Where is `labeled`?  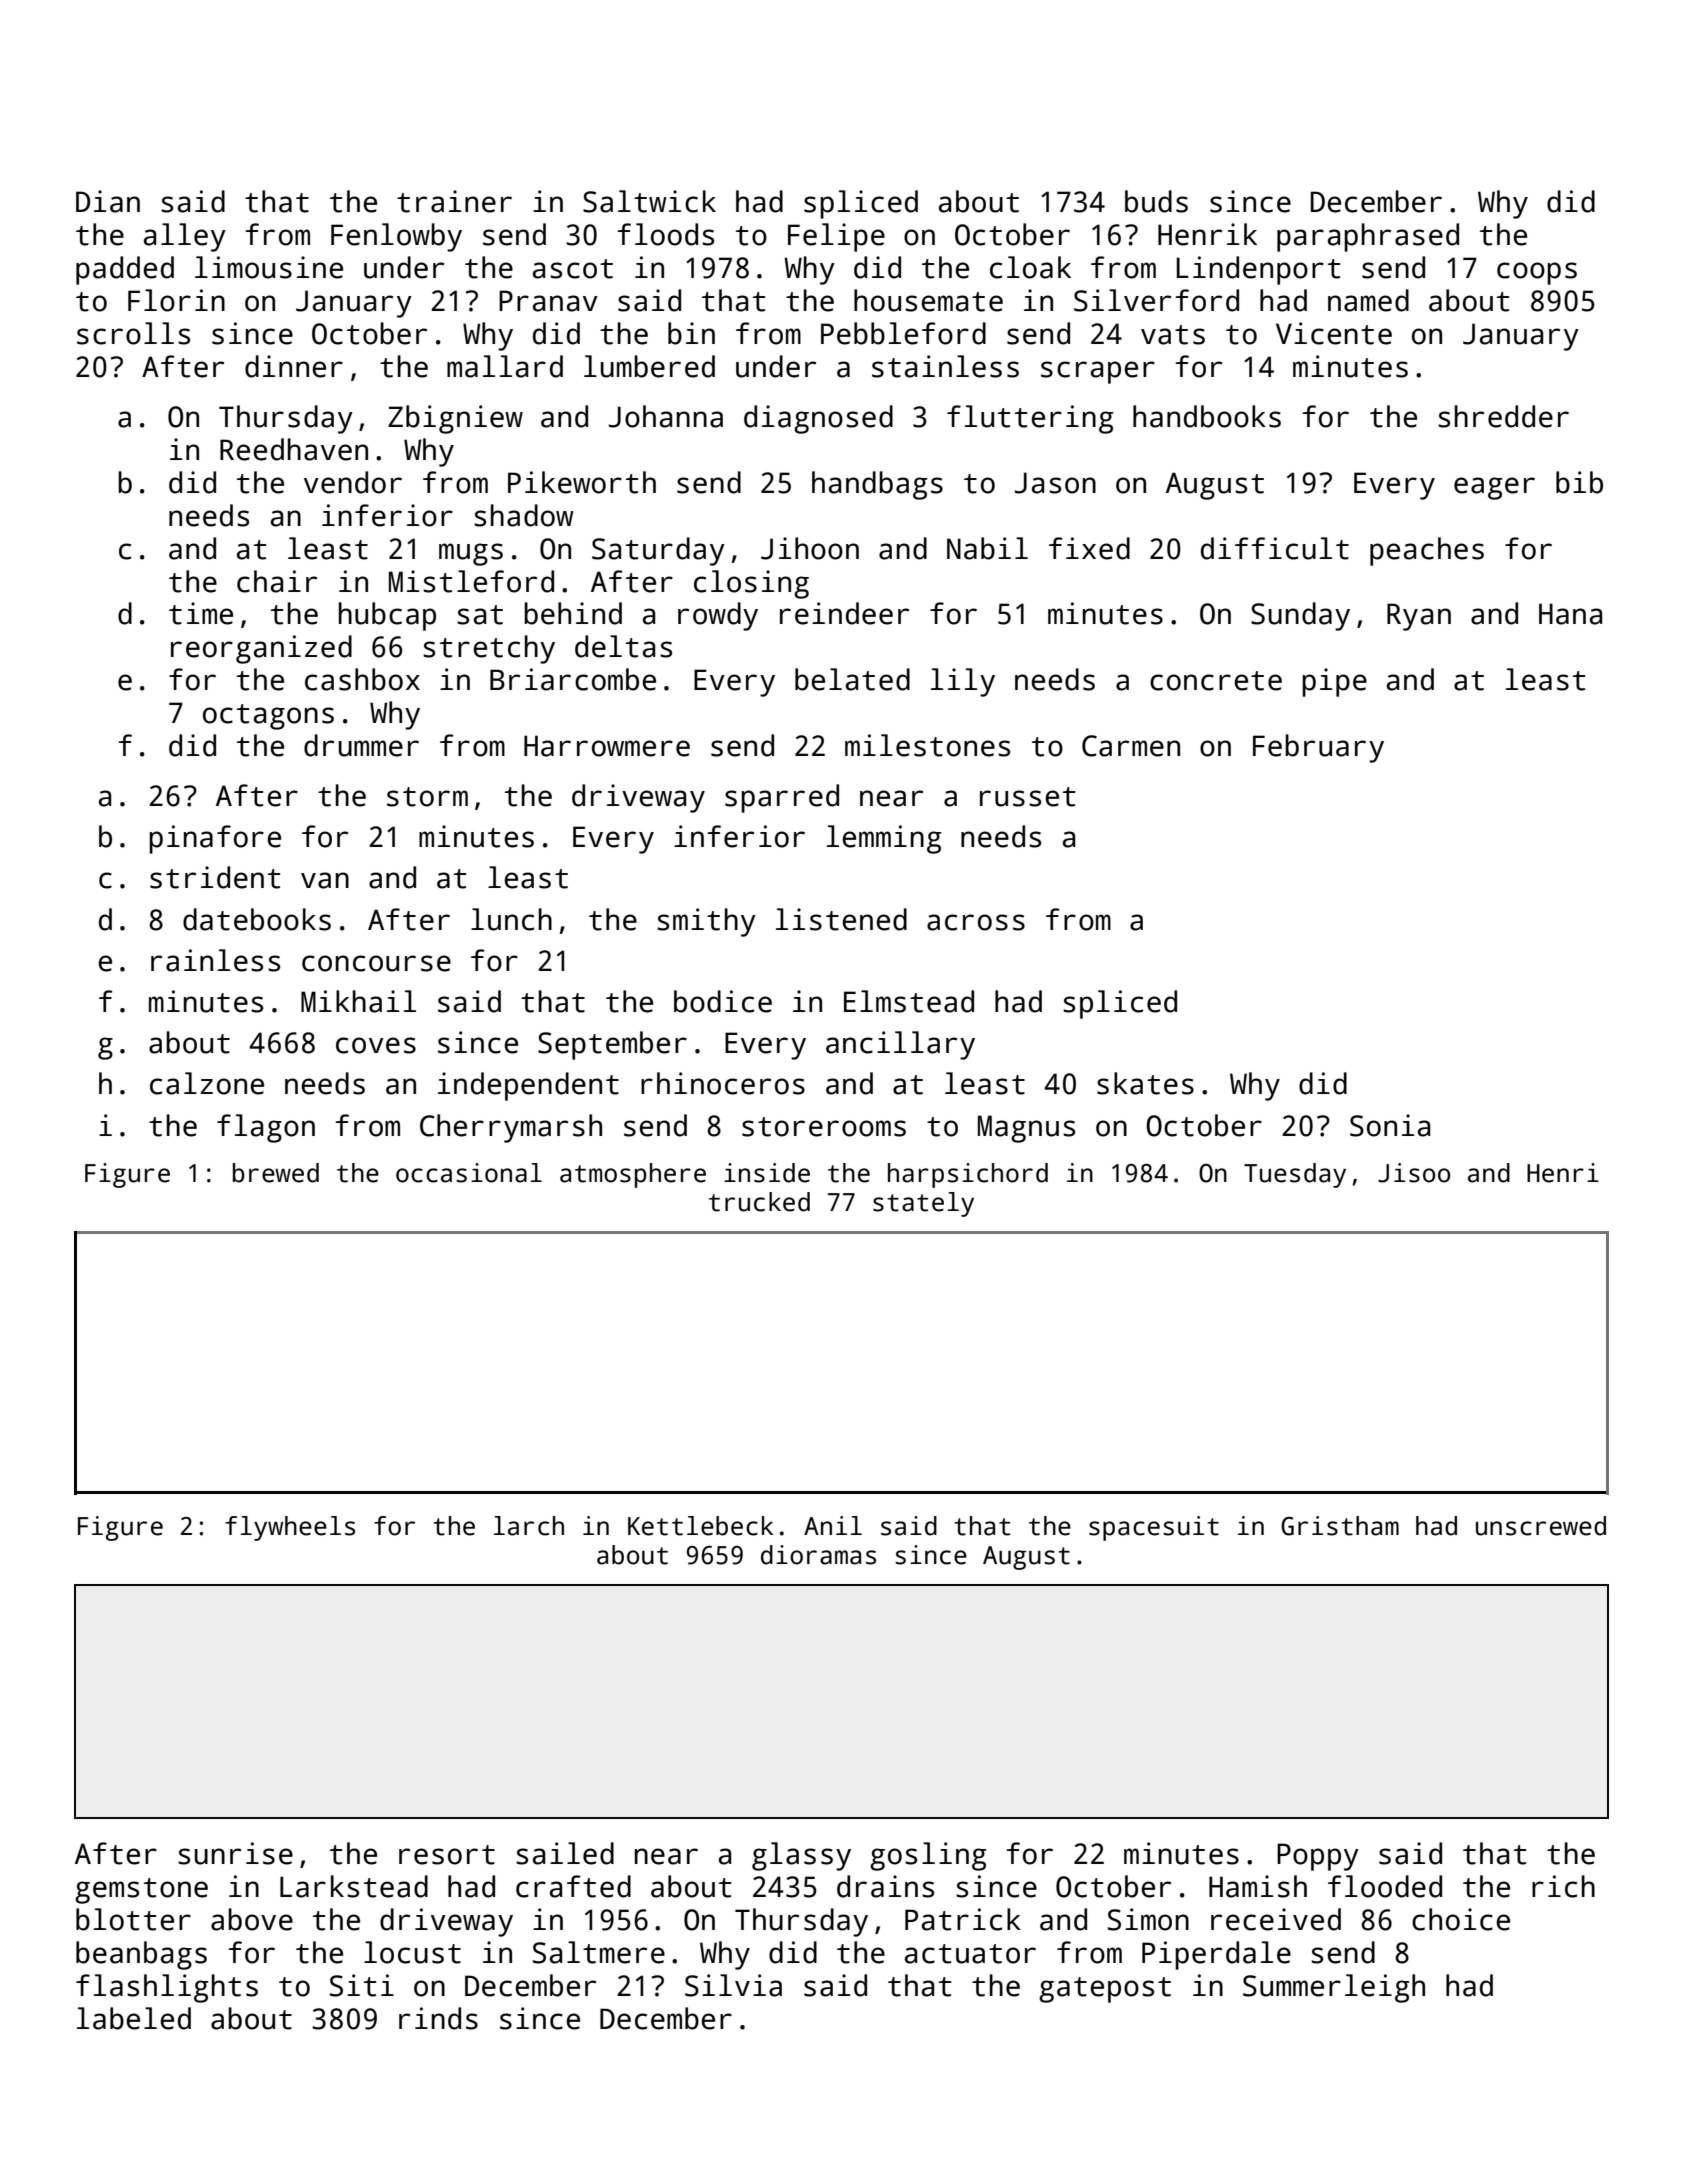
labeled is located at coordinates (134, 2018).
